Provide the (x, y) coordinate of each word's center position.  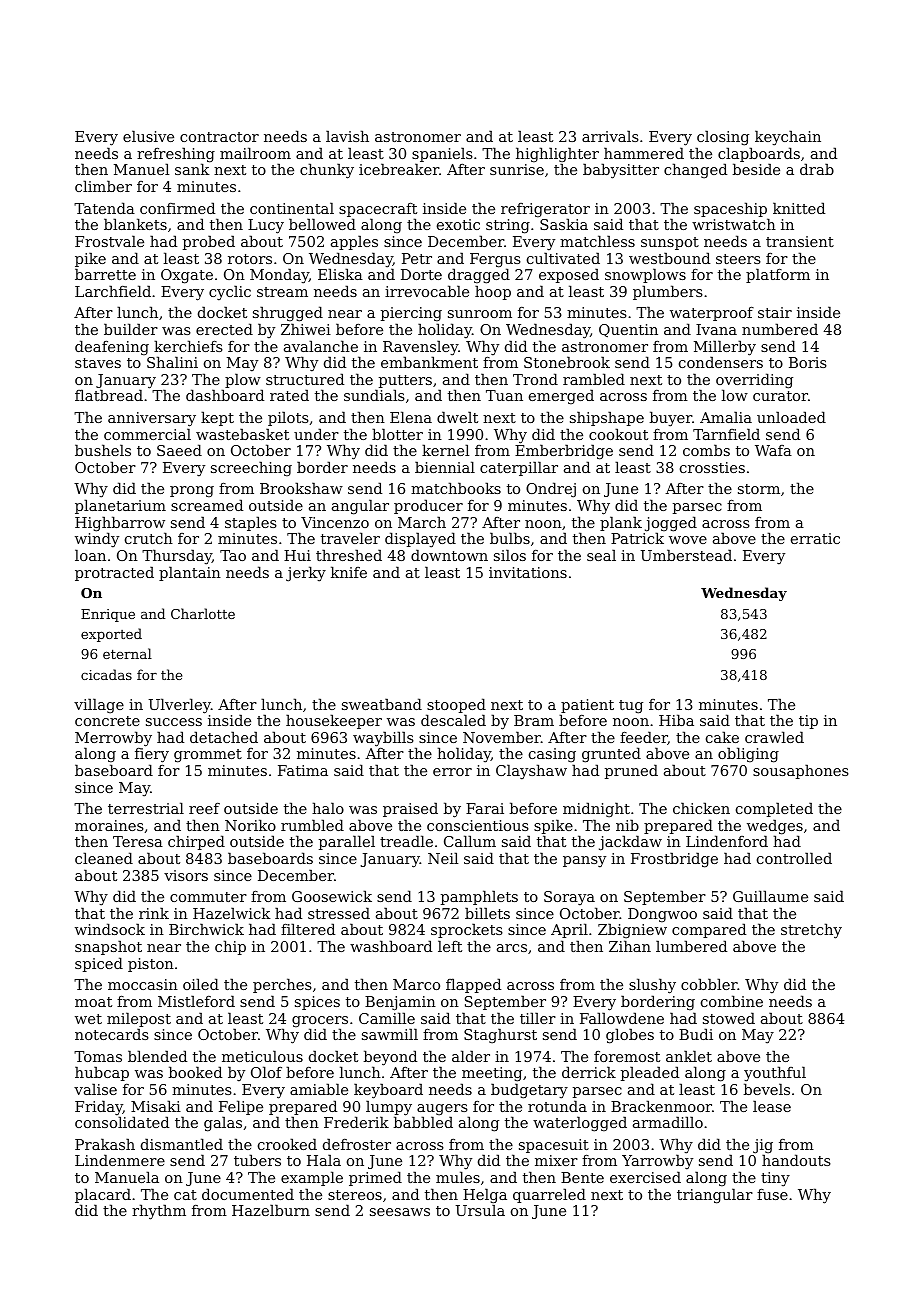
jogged (671, 524)
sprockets (467, 930)
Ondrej (551, 490)
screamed (207, 505)
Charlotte (203, 613)
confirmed (177, 208)
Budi (696, 1034)
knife (349, 572)
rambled (594, 379)
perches (282, 985)
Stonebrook (567, 362)
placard (103, 1195)
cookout (618, 434)
